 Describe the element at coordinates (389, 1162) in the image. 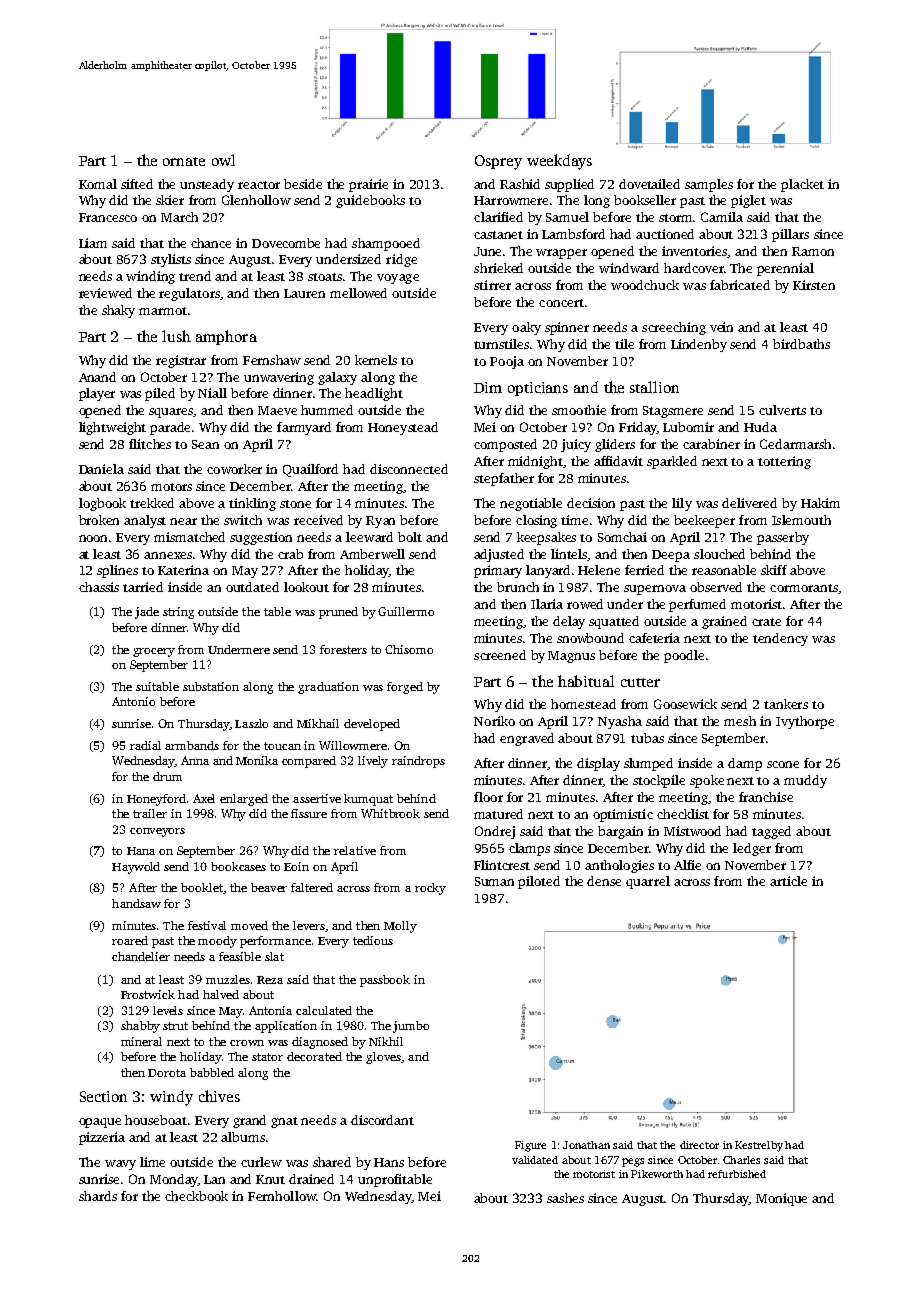

I see `Hans` at that location.
